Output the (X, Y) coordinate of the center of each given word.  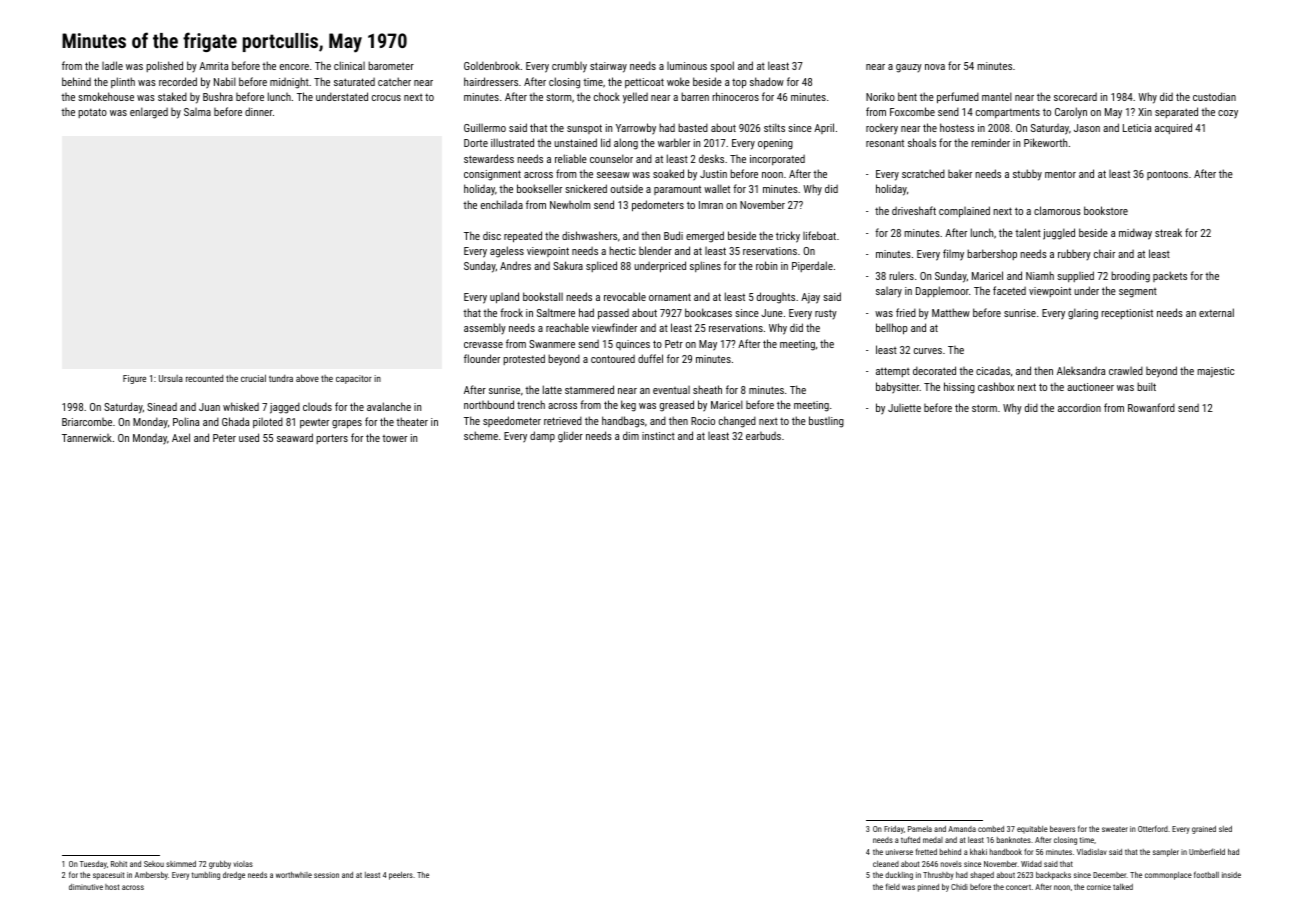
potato (92, 113)
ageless (507, 252)
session (326, 875)
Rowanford (1151, 407)
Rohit (119, 864)
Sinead (162, 407)
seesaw (613, 175)
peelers (401, 876)
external (1216, 312)
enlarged (149, 113)
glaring (1083, 314)
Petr (674, 344)
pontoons (1167, 175)
